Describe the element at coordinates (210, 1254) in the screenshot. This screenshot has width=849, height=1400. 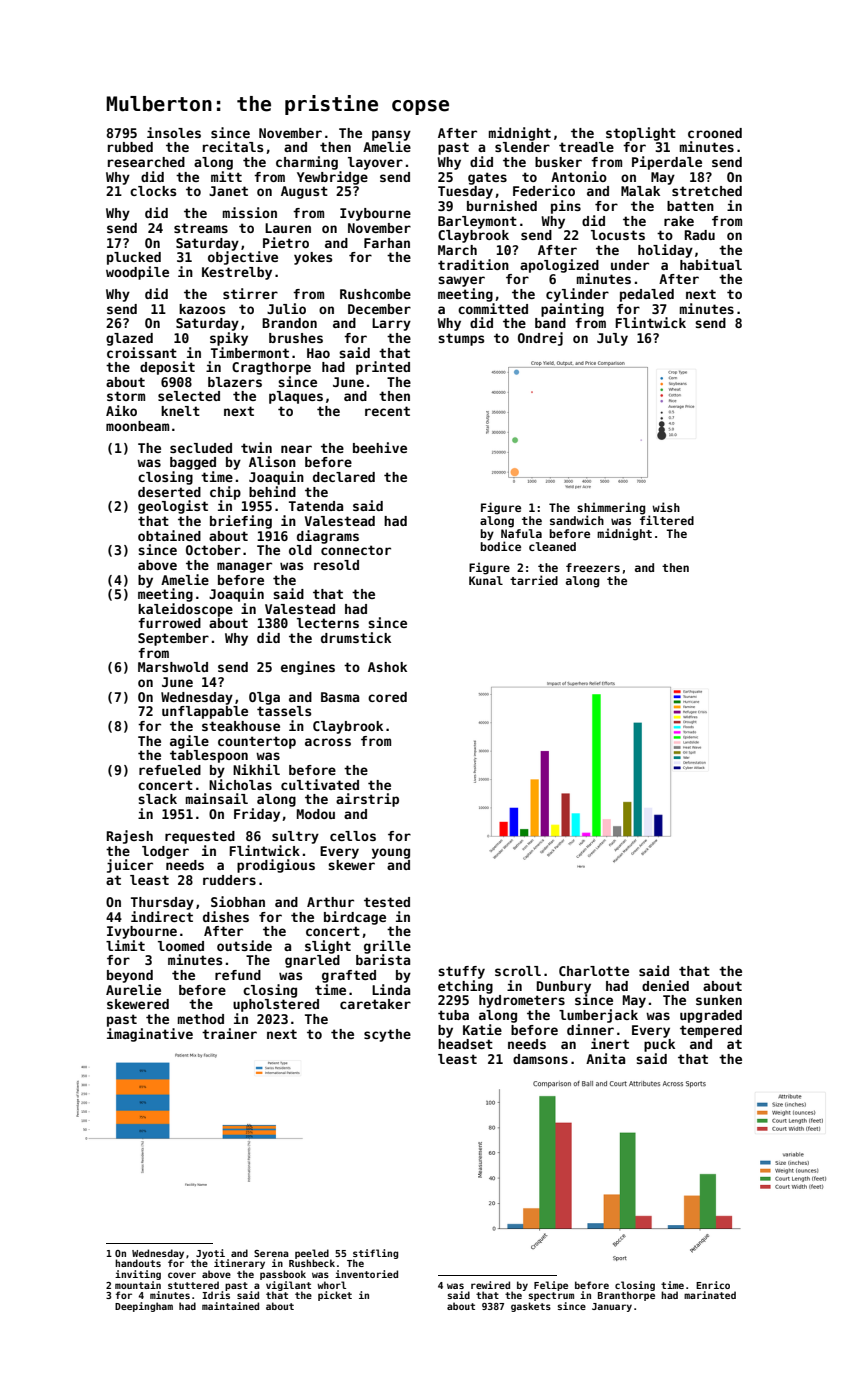
I see `Jyoti` at that location.
